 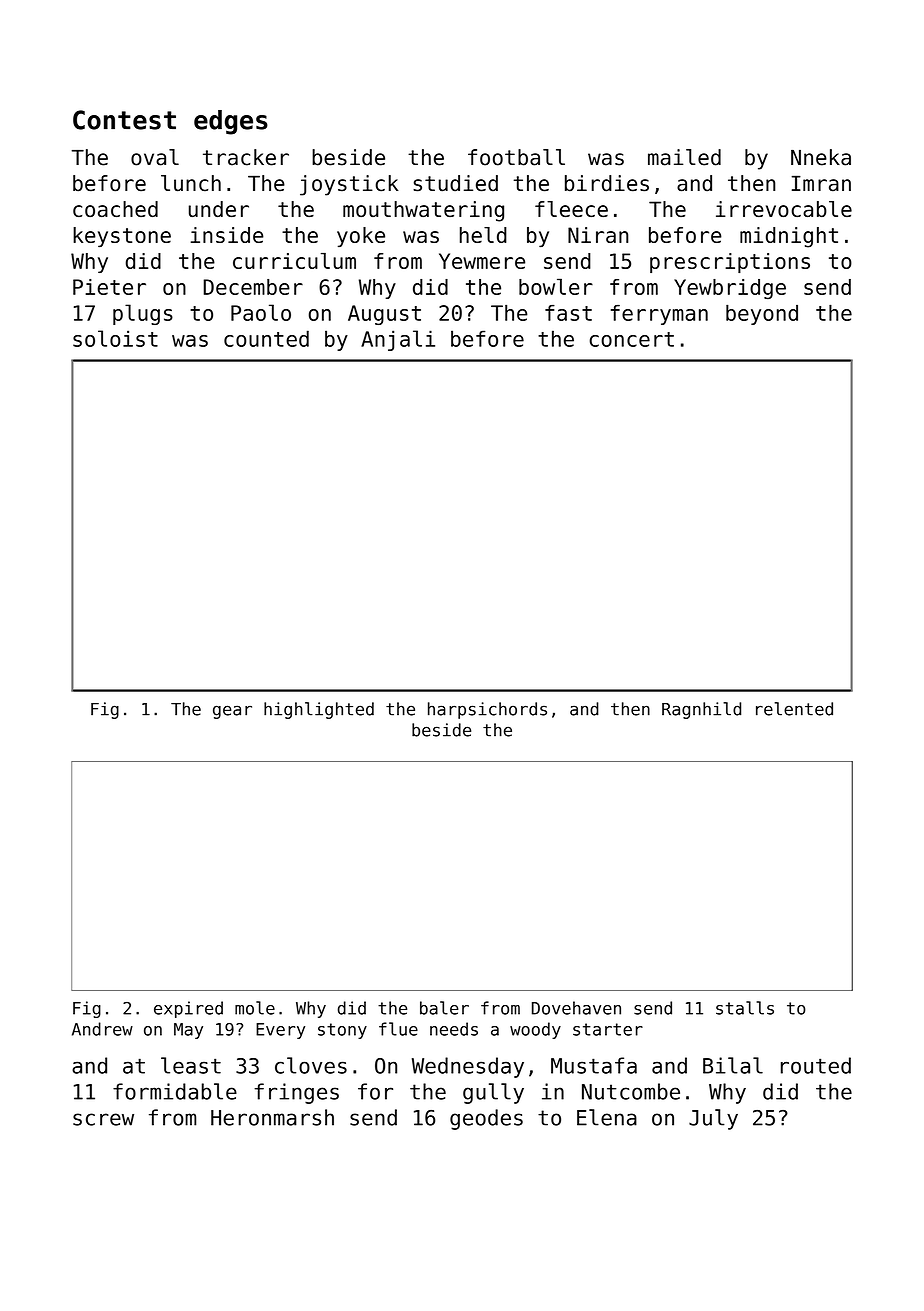 What do you see at coordinates (632, 339) in the document?
I see `concert` at bounding box center [632, 339].
